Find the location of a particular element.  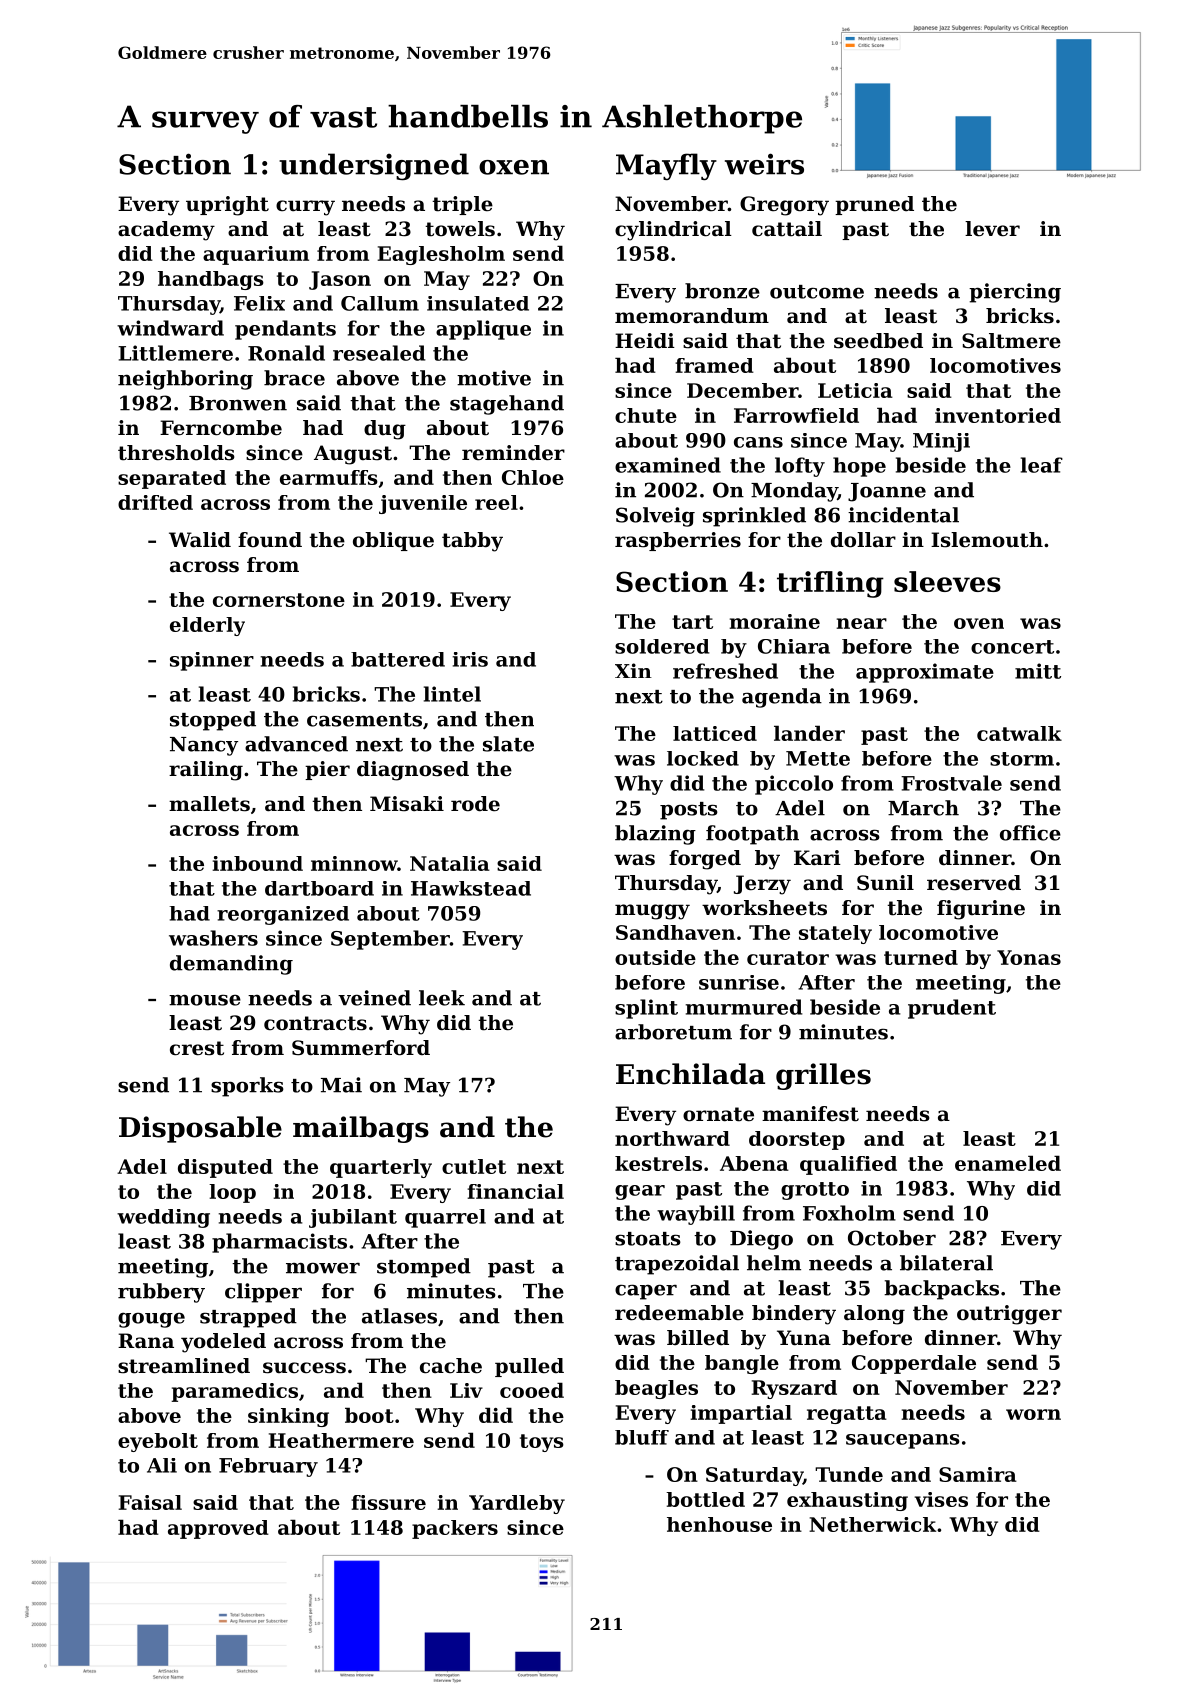

Gregory is located at coordinates (784, 206).
